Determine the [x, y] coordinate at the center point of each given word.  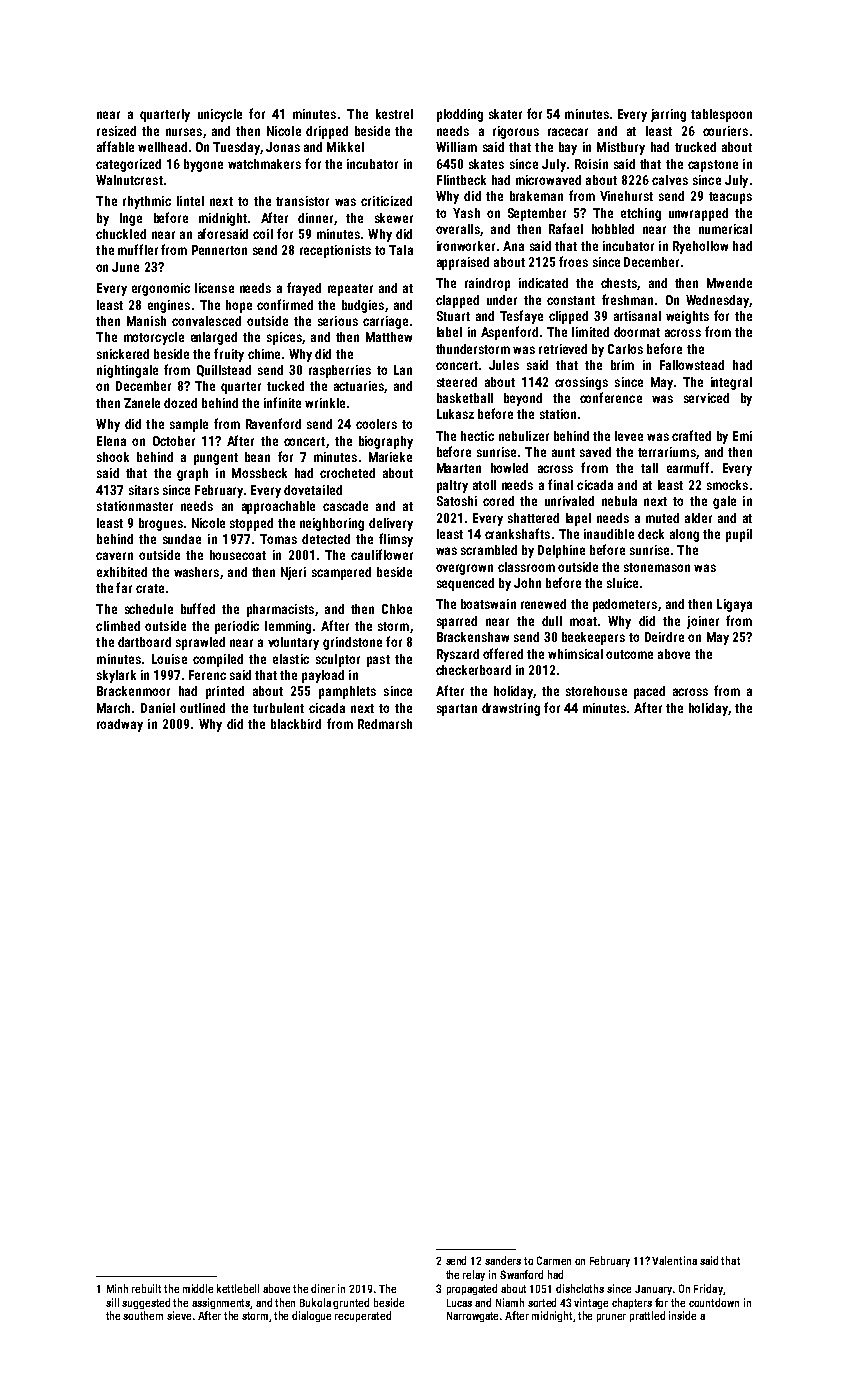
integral [731, 383]
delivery [391, 524]
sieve [179, 1315]
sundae [182, 539]
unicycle [220, 115]
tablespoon [721, 115]
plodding [460, 115]
